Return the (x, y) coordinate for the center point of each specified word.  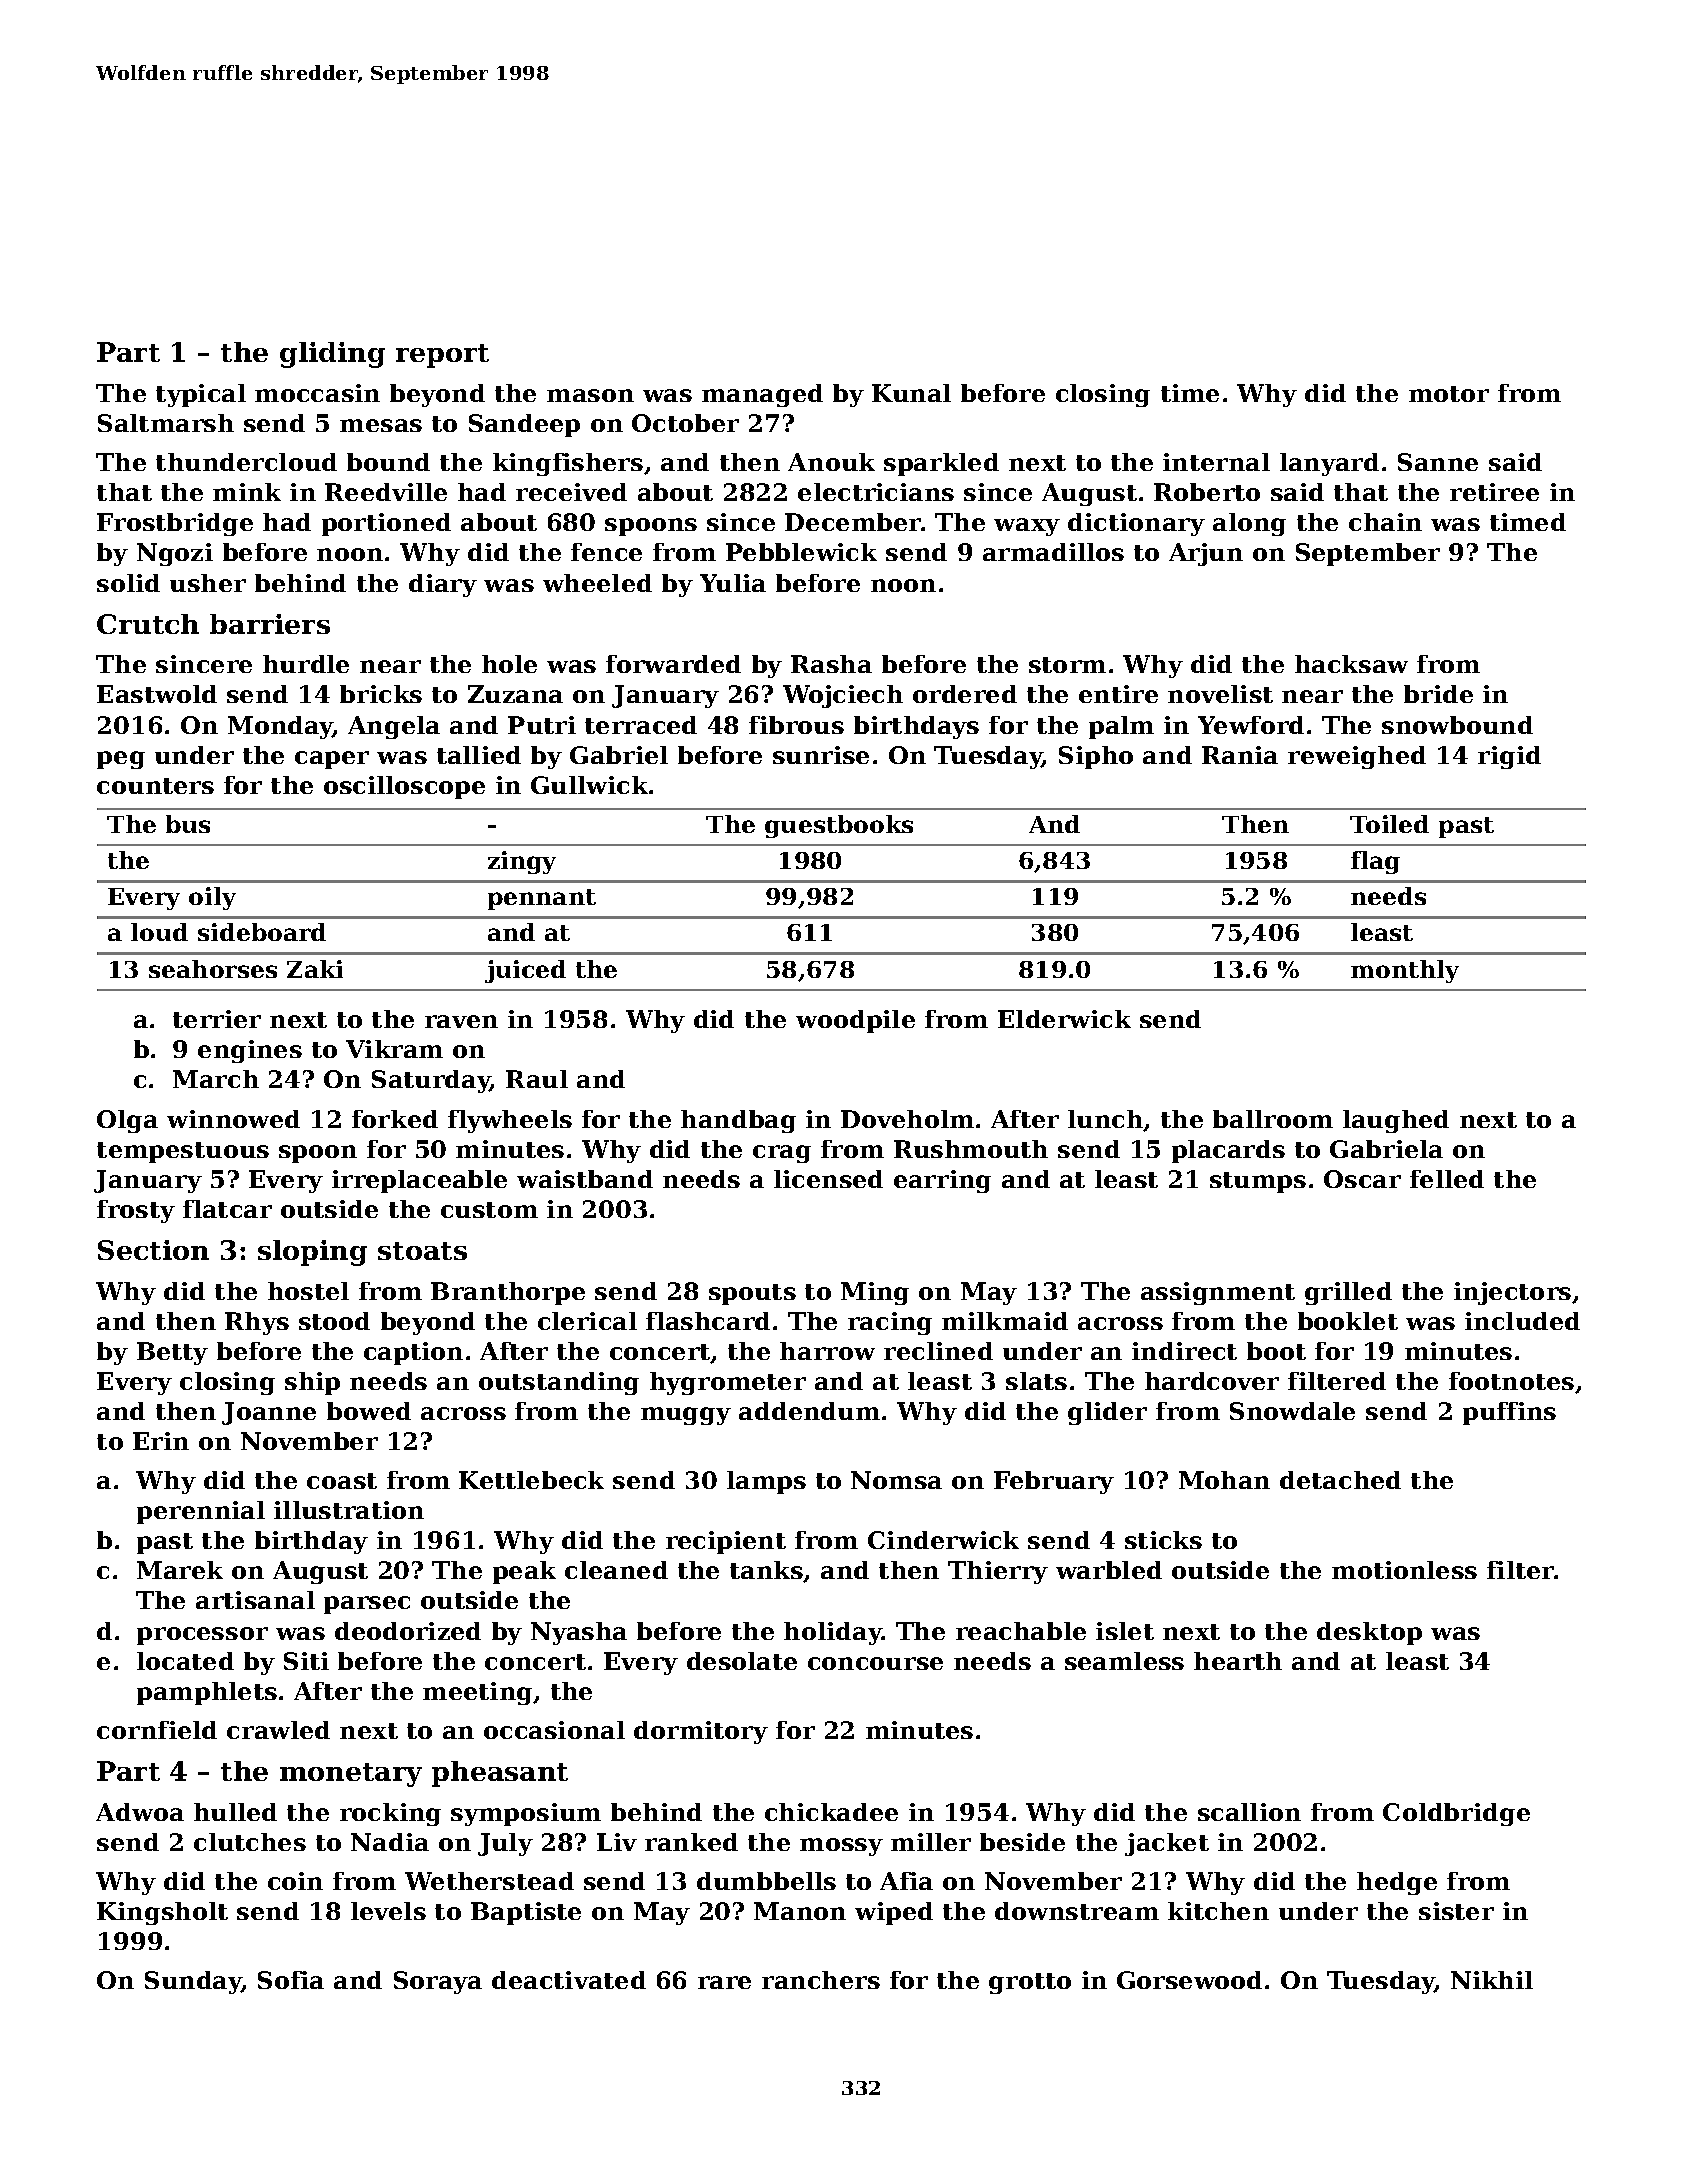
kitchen (1218, 1911)
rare (724, 1982)
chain (1385, 522)
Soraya (438, 1982)
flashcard (708, 1321)
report (442, 356)
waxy (1027, 527)
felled (1447, 1179)
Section (153, 1250)
